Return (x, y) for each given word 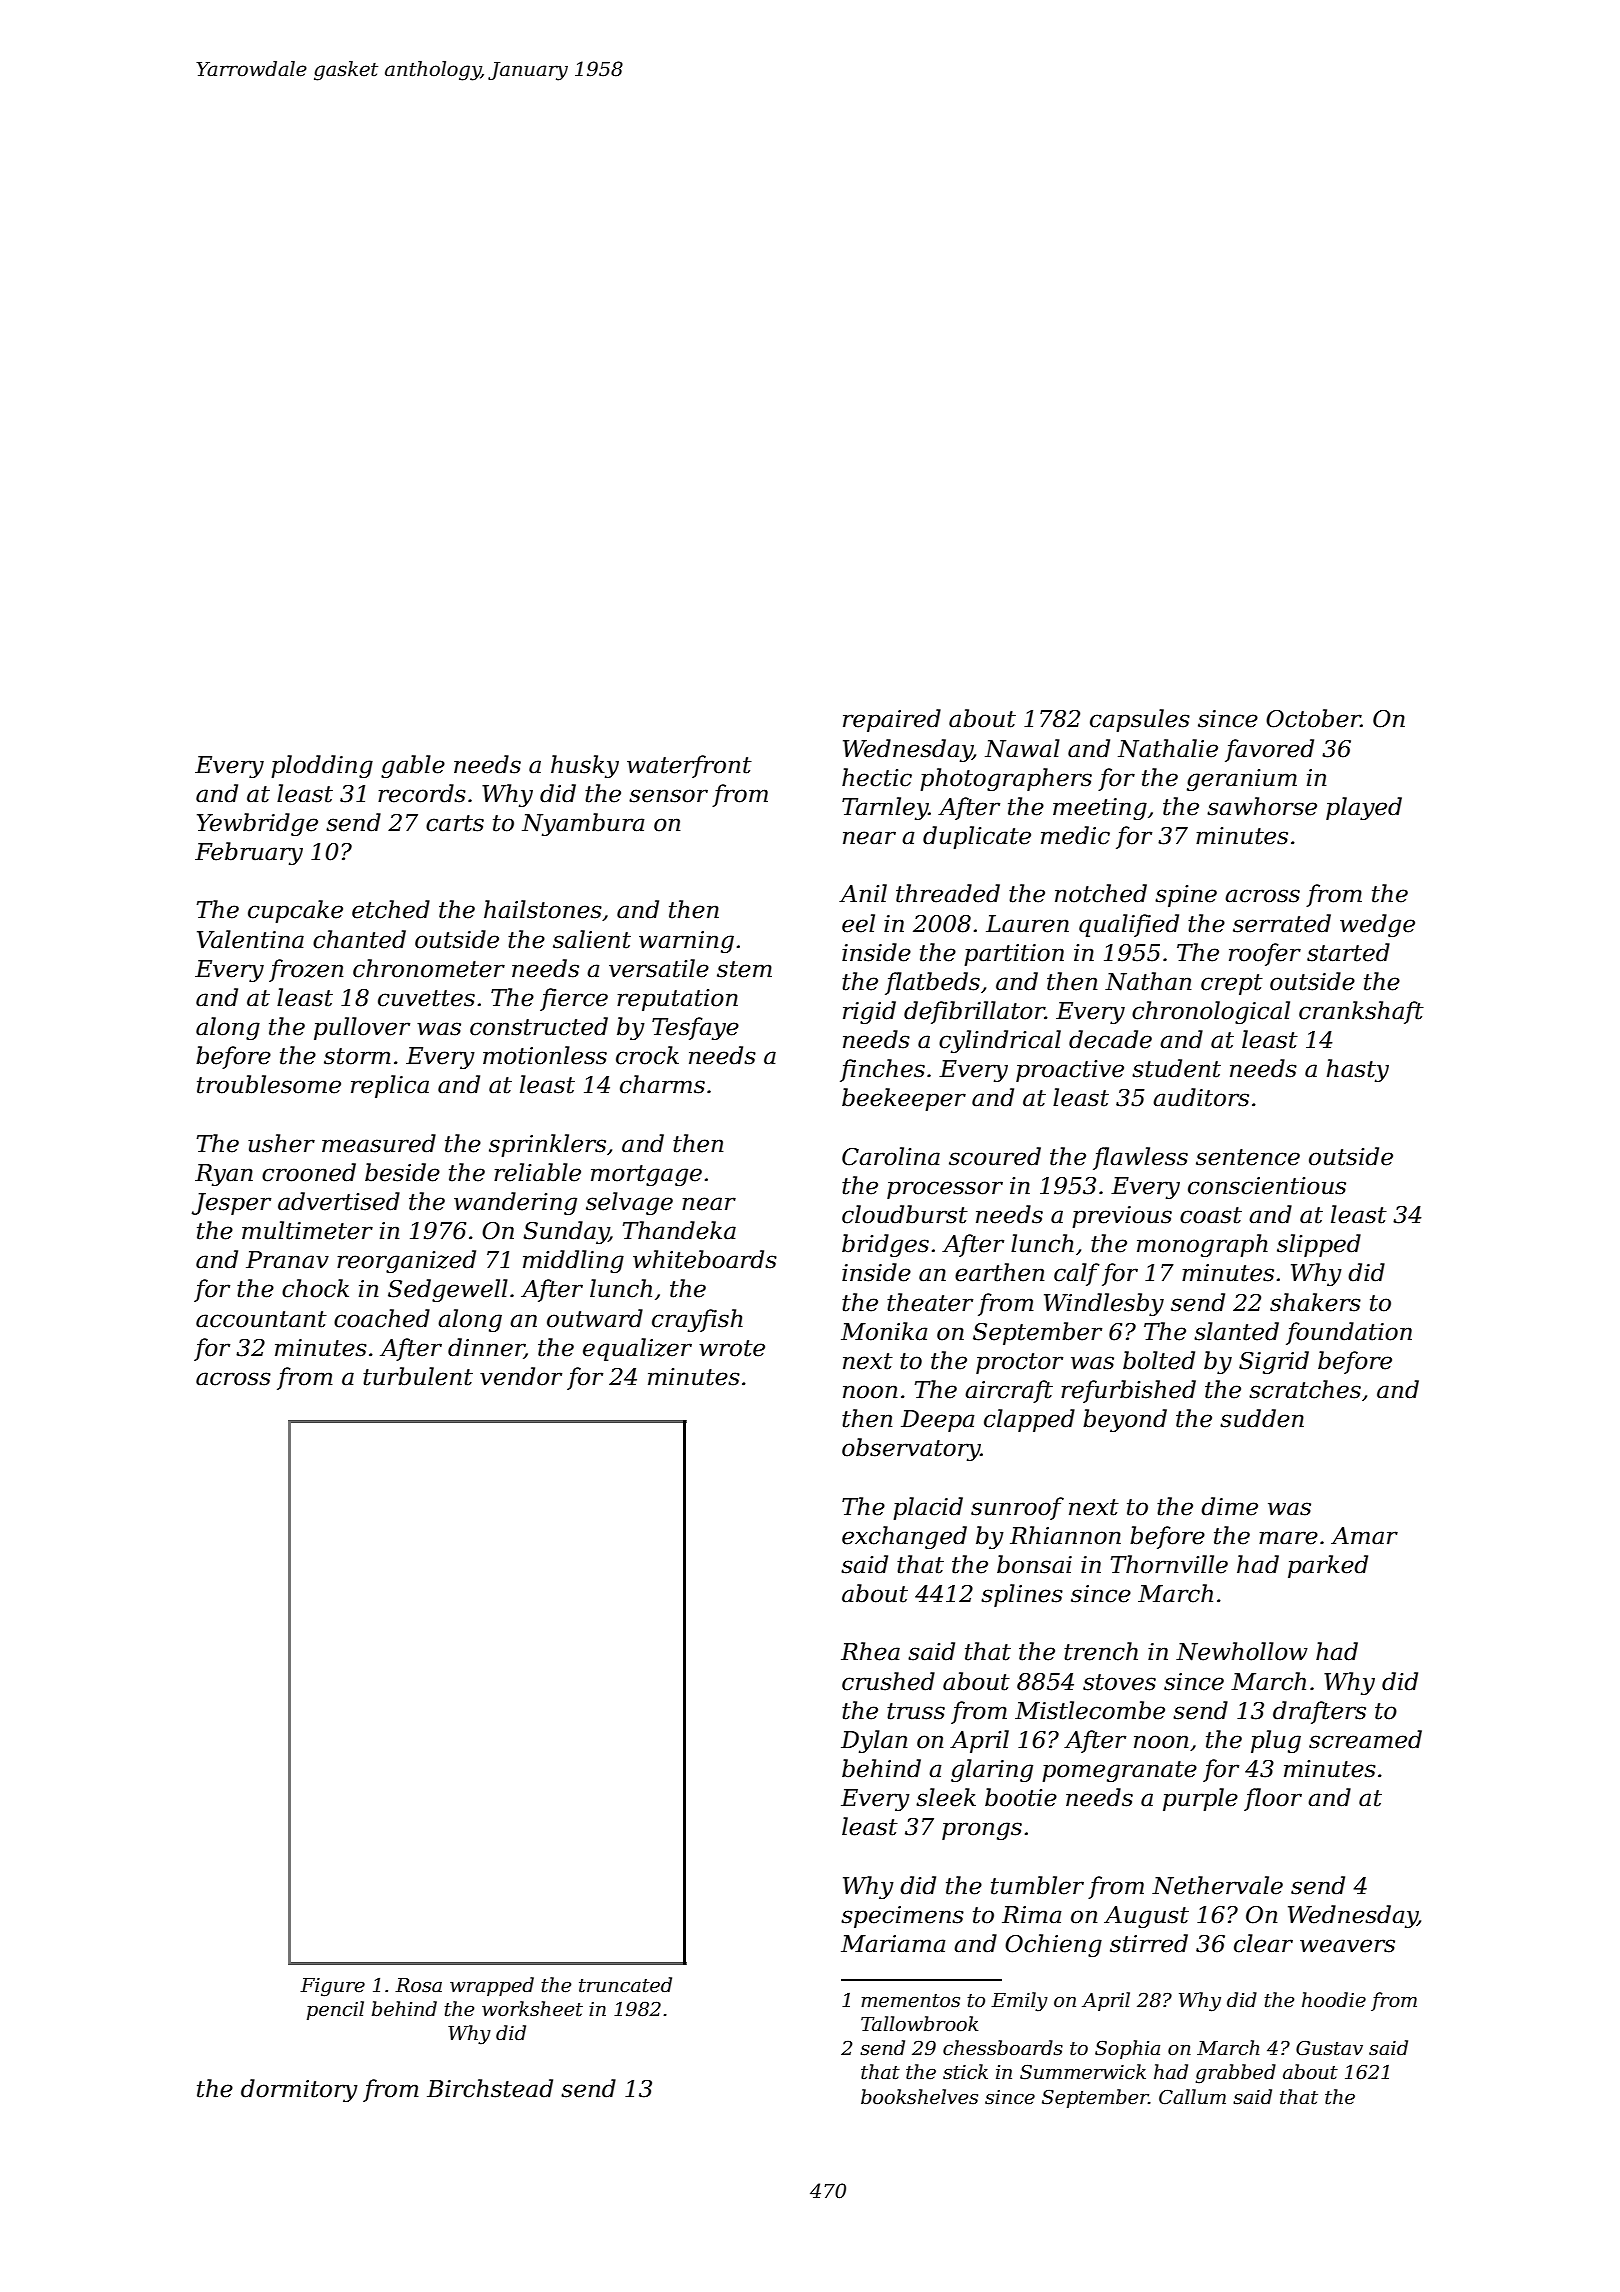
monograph (1202, 1245)
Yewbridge (257, 824)
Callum (1192, 2097)
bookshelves (919, 2097)
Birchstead (490, 2088)
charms (662, 1084)
